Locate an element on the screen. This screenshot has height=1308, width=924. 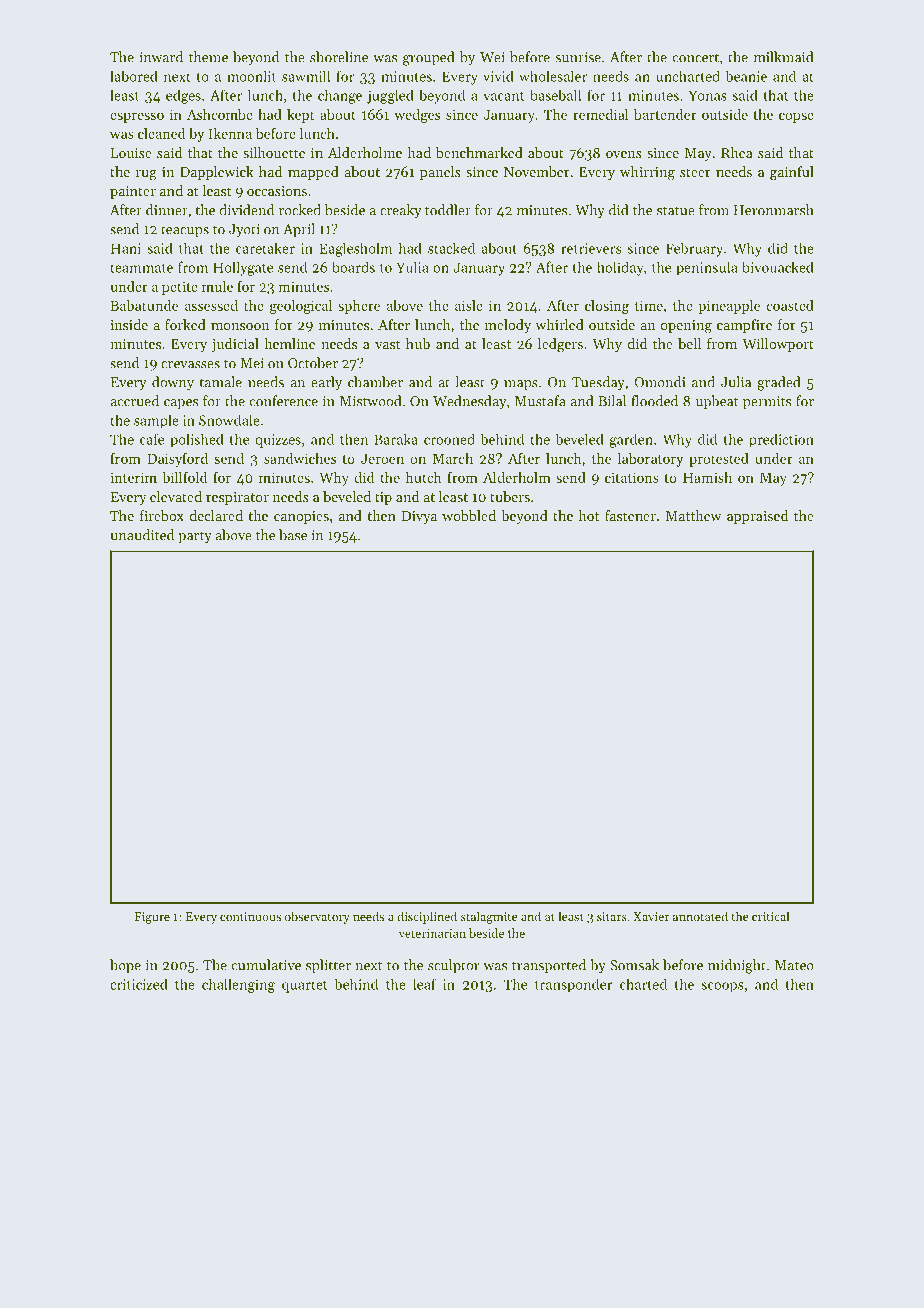
continuous is located at coordinates (250, 916).
